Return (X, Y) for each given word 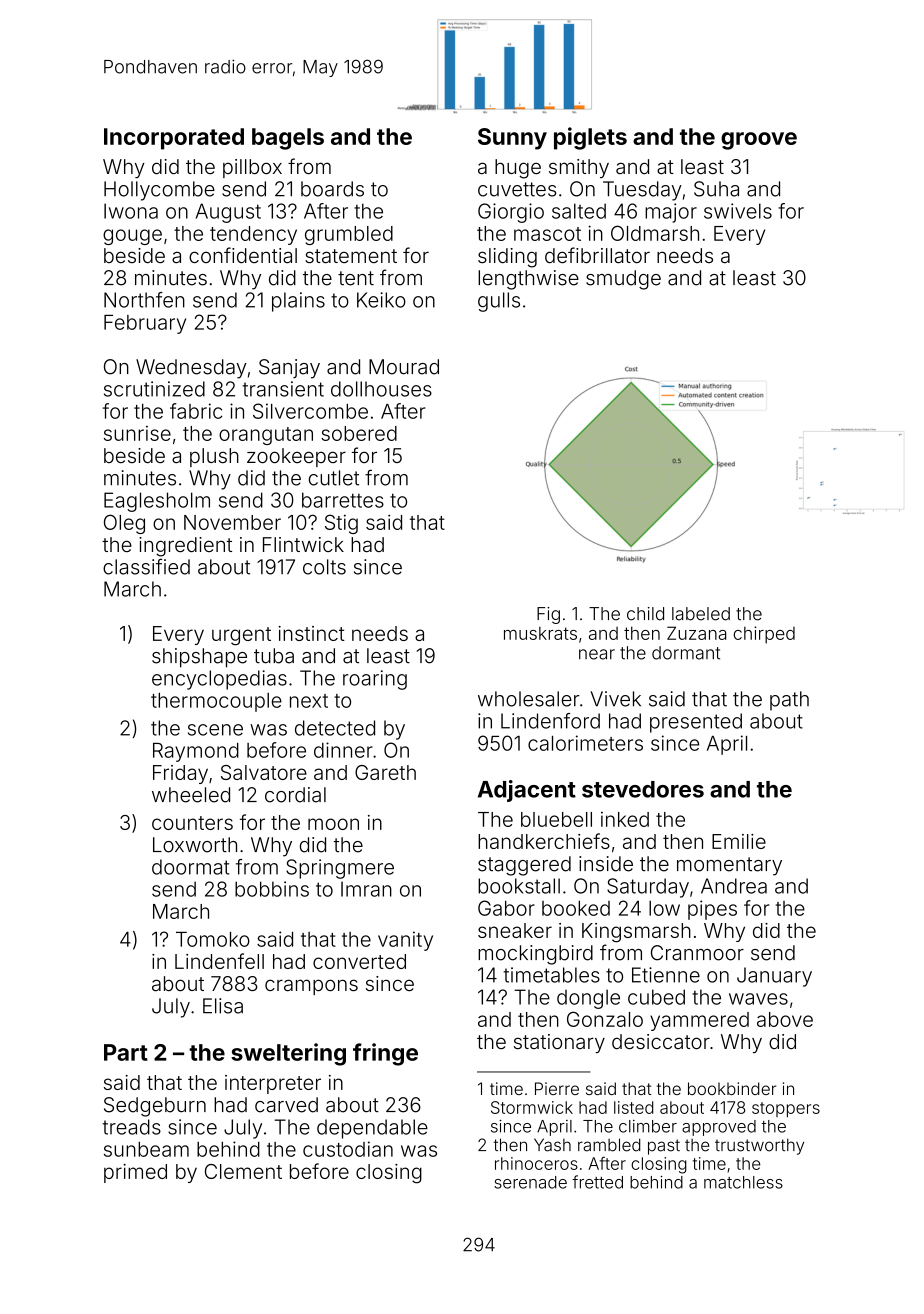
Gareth (385, 772)
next (309, 701)
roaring (375, 680)
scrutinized (154, 389)
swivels (738, 211)
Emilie (739, 841)
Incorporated (174, 139)
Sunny (512, 139)
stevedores (643, 789)
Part (126, 1052)
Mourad (404, 367)
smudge (623, 280)
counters (192, 823)
